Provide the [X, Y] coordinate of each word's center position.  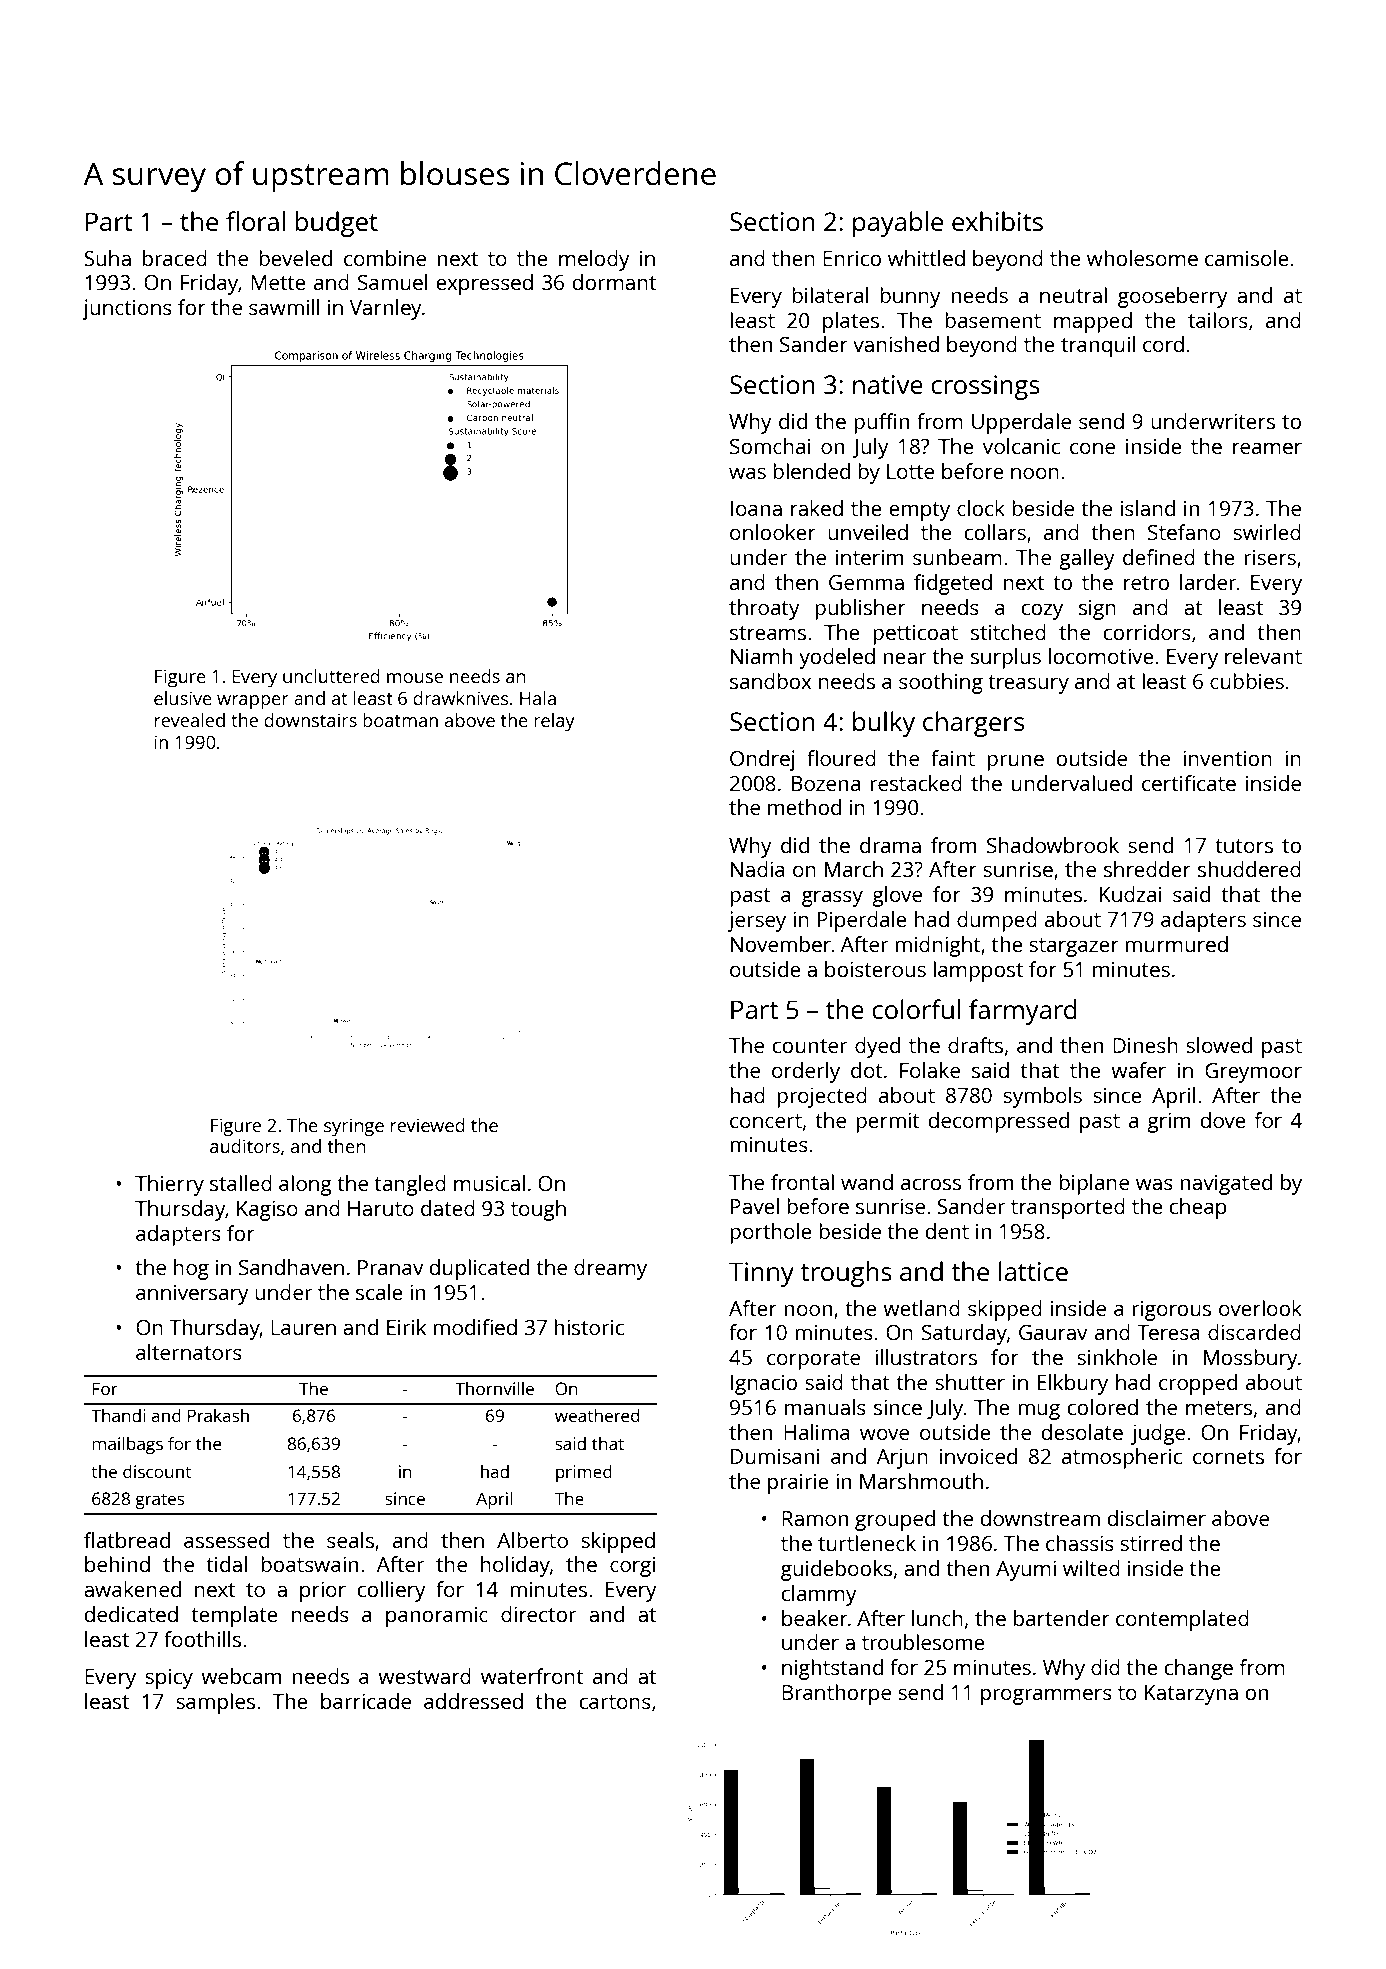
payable [898, 224]
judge [1158, 1434]
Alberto [532, 1540]
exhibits [997, 221]
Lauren [303, 1327]
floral [255, 221]
